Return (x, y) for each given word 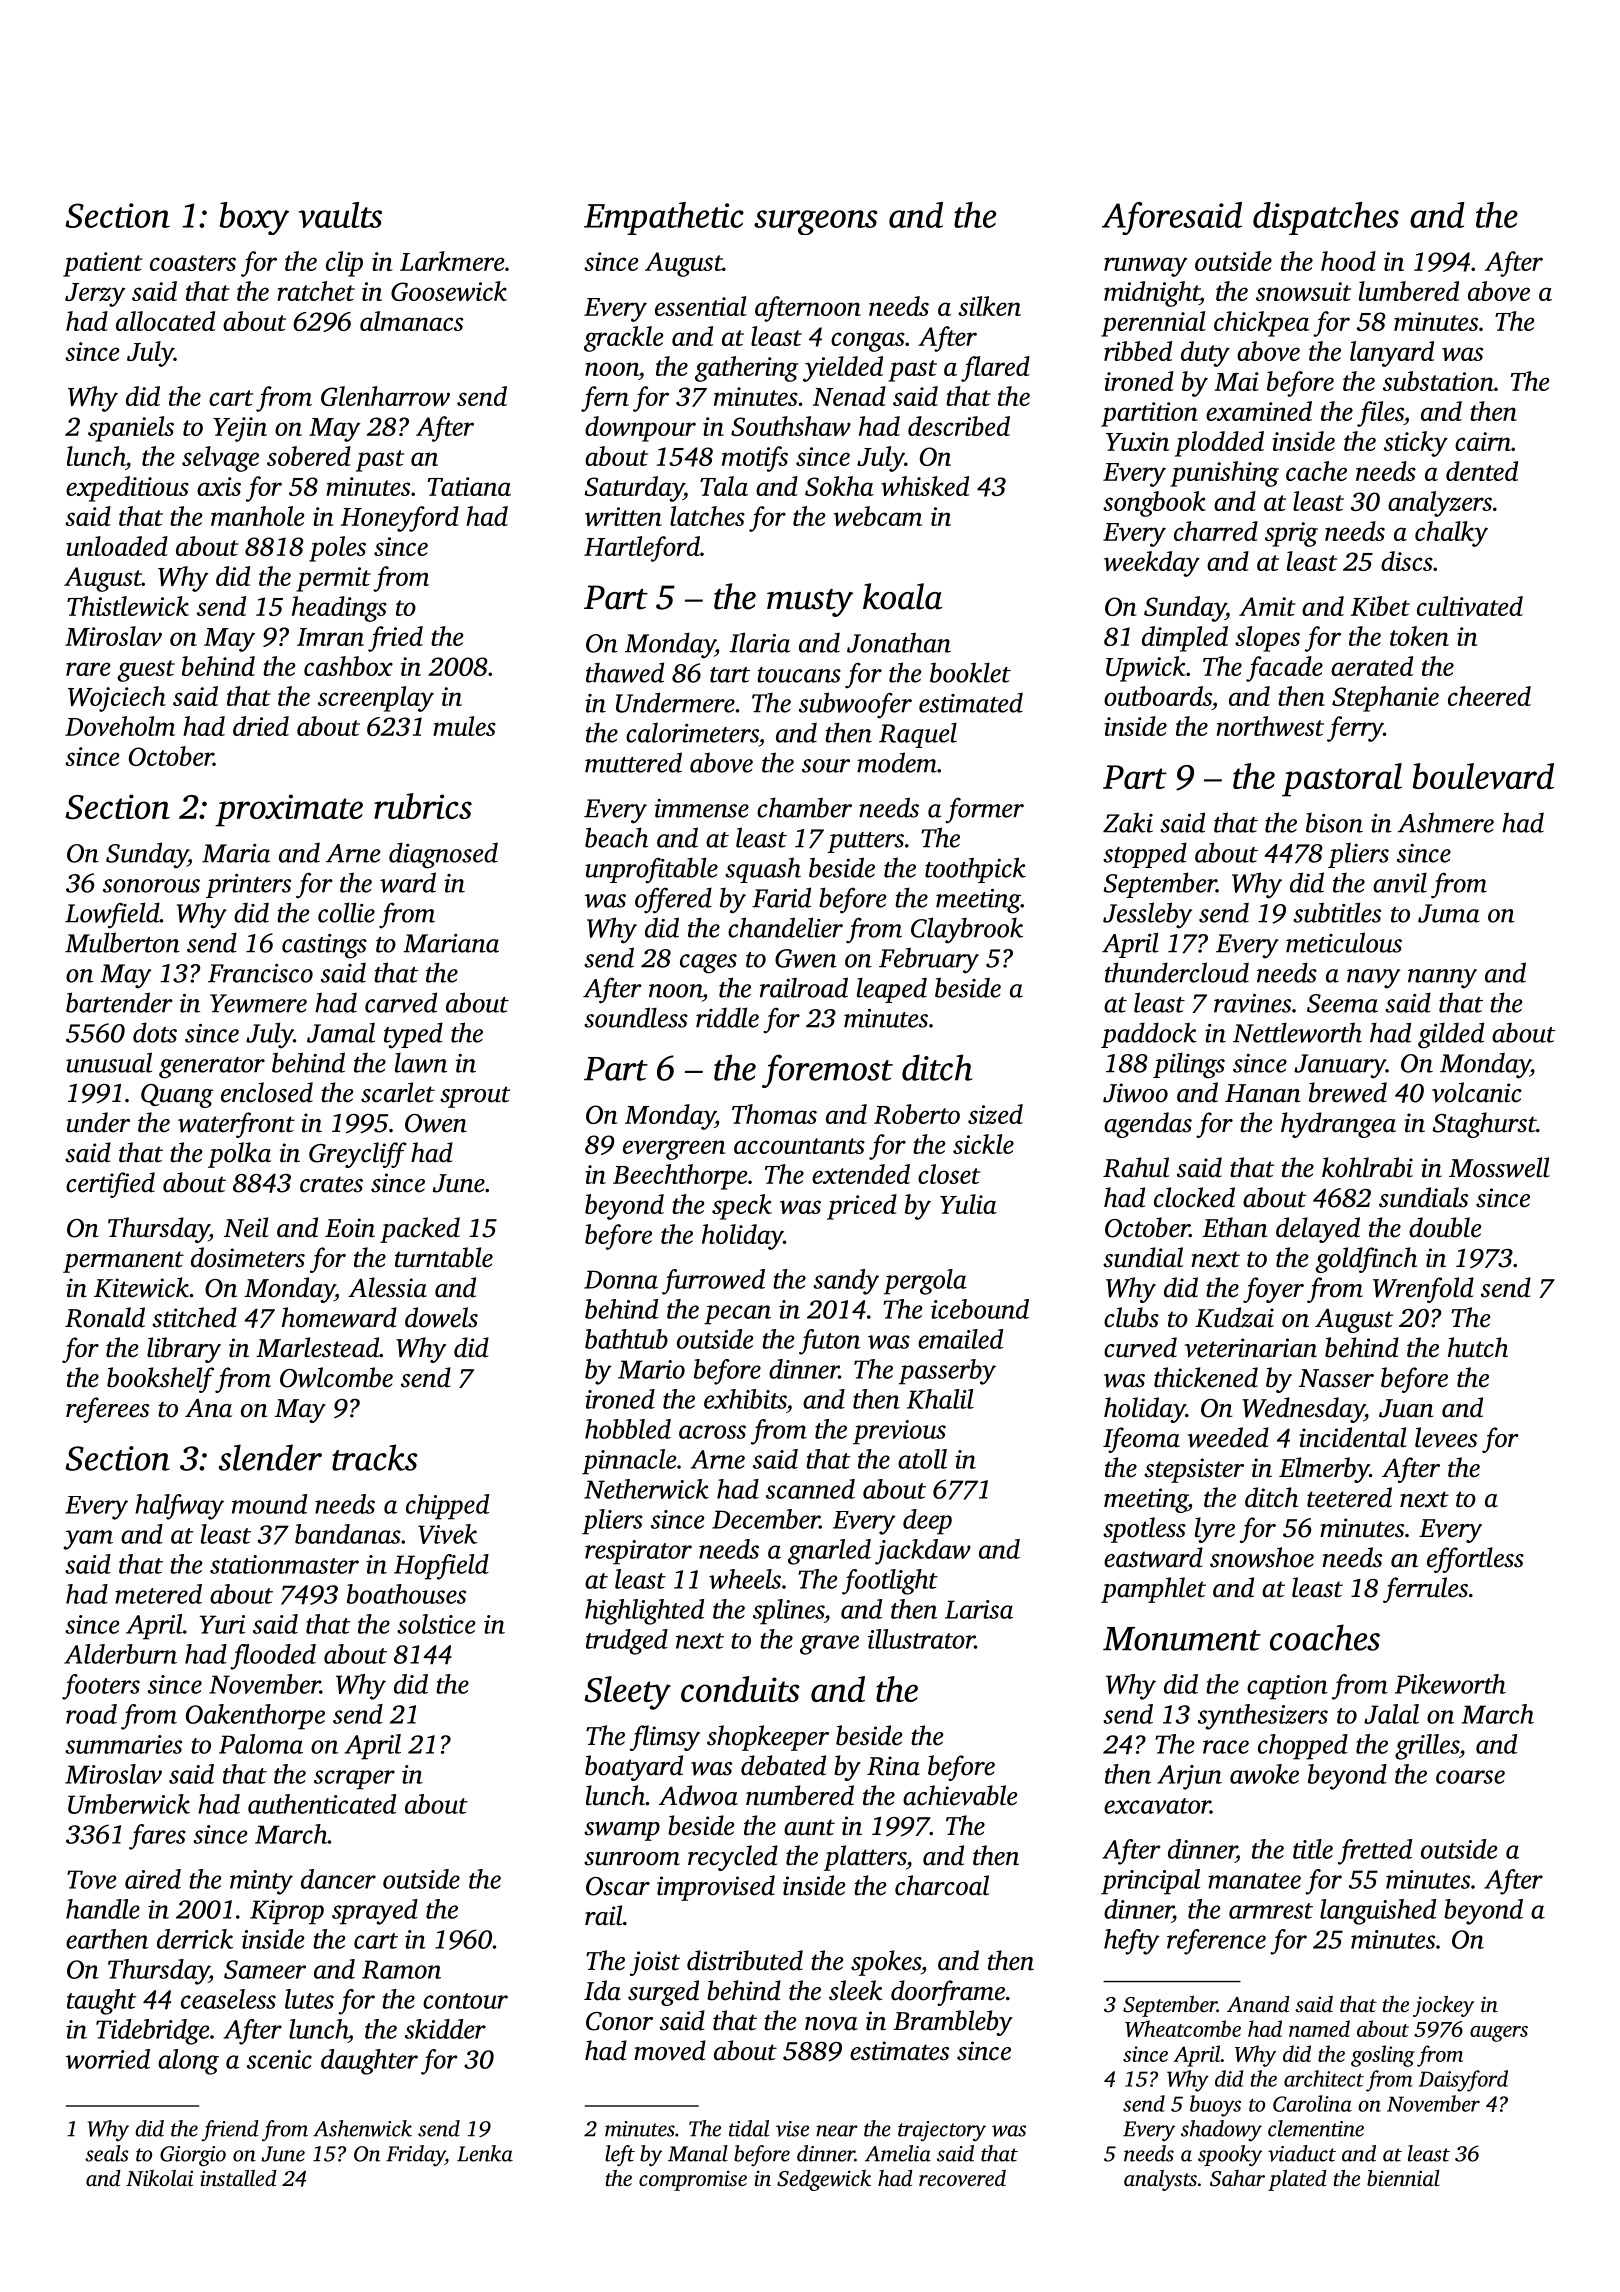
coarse (1470, 1777)
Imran (330, 637)
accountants (799, 1146)
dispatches (1326, 218)
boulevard (1483, 776)
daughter (369, 2062)
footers (101, 1687)
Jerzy (95, 295)
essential (701, 306)
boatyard (634, 1768)
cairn (1483, 441)
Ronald (105, 1317)
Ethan (1235, 1227)
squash (763, 870)
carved (401, 1002)
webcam (878, 516)
